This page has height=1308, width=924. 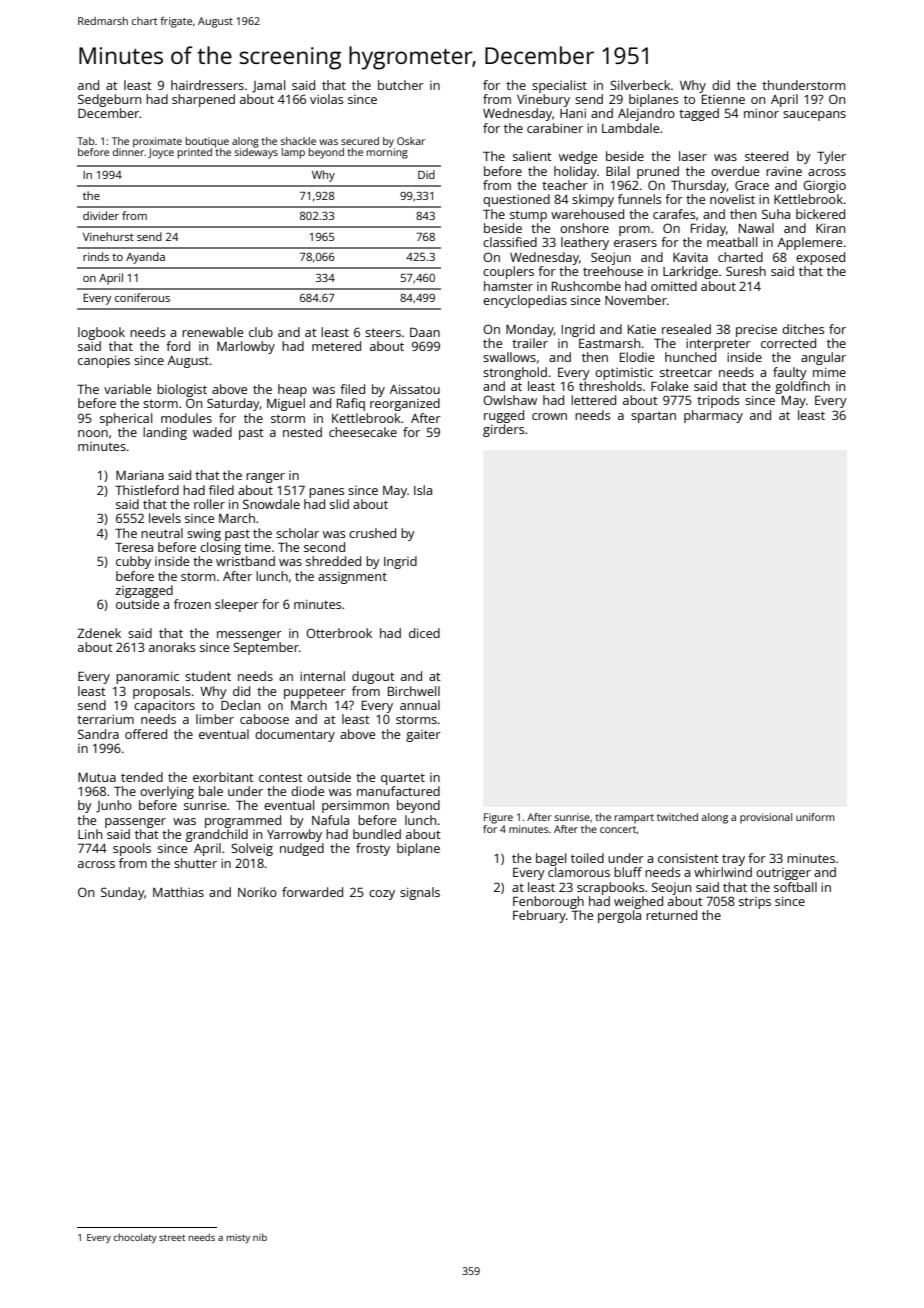 I want to click on chocolaty, so click(x=135, y=1238).
